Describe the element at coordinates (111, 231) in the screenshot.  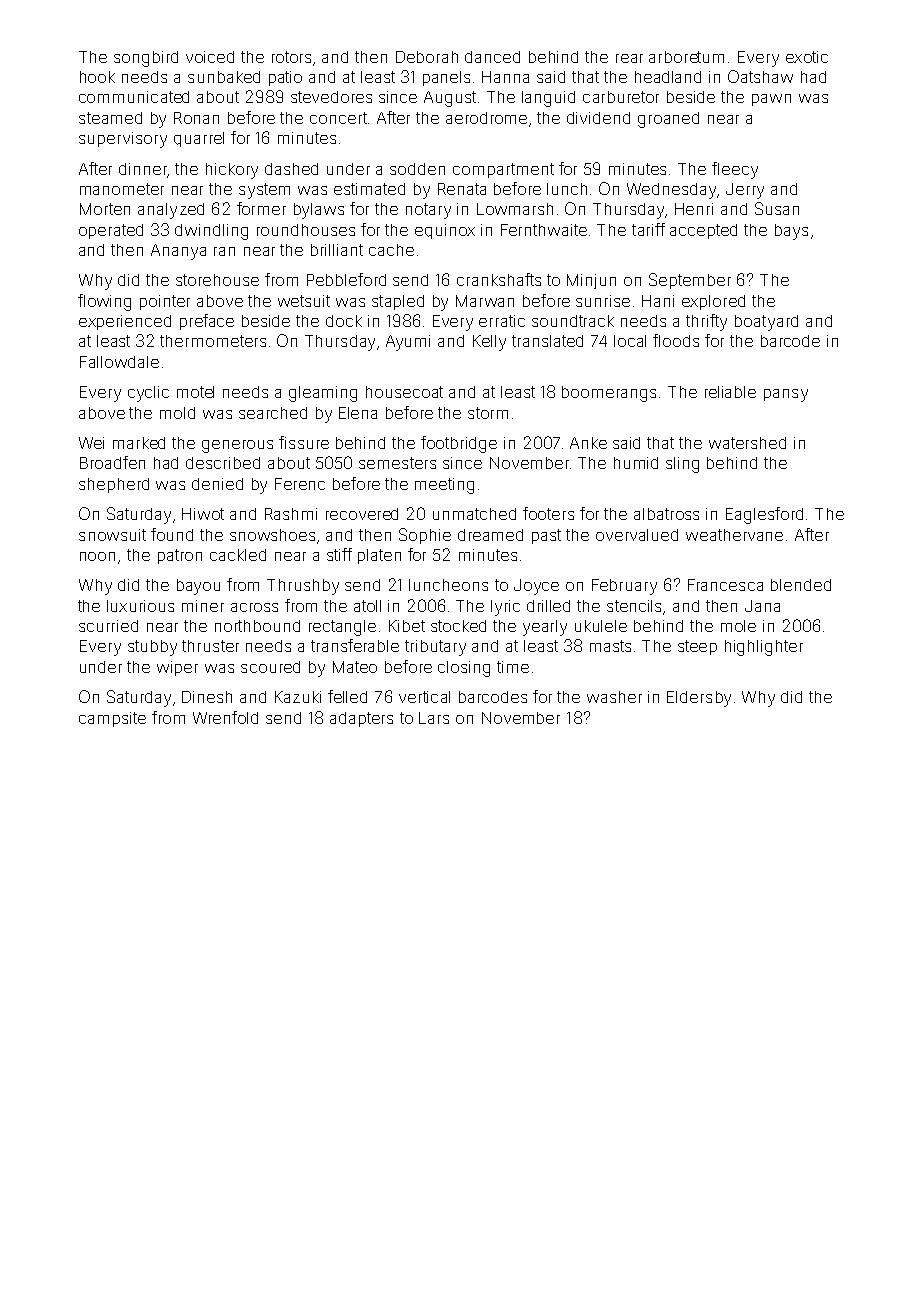
I see `operated` at that location.
